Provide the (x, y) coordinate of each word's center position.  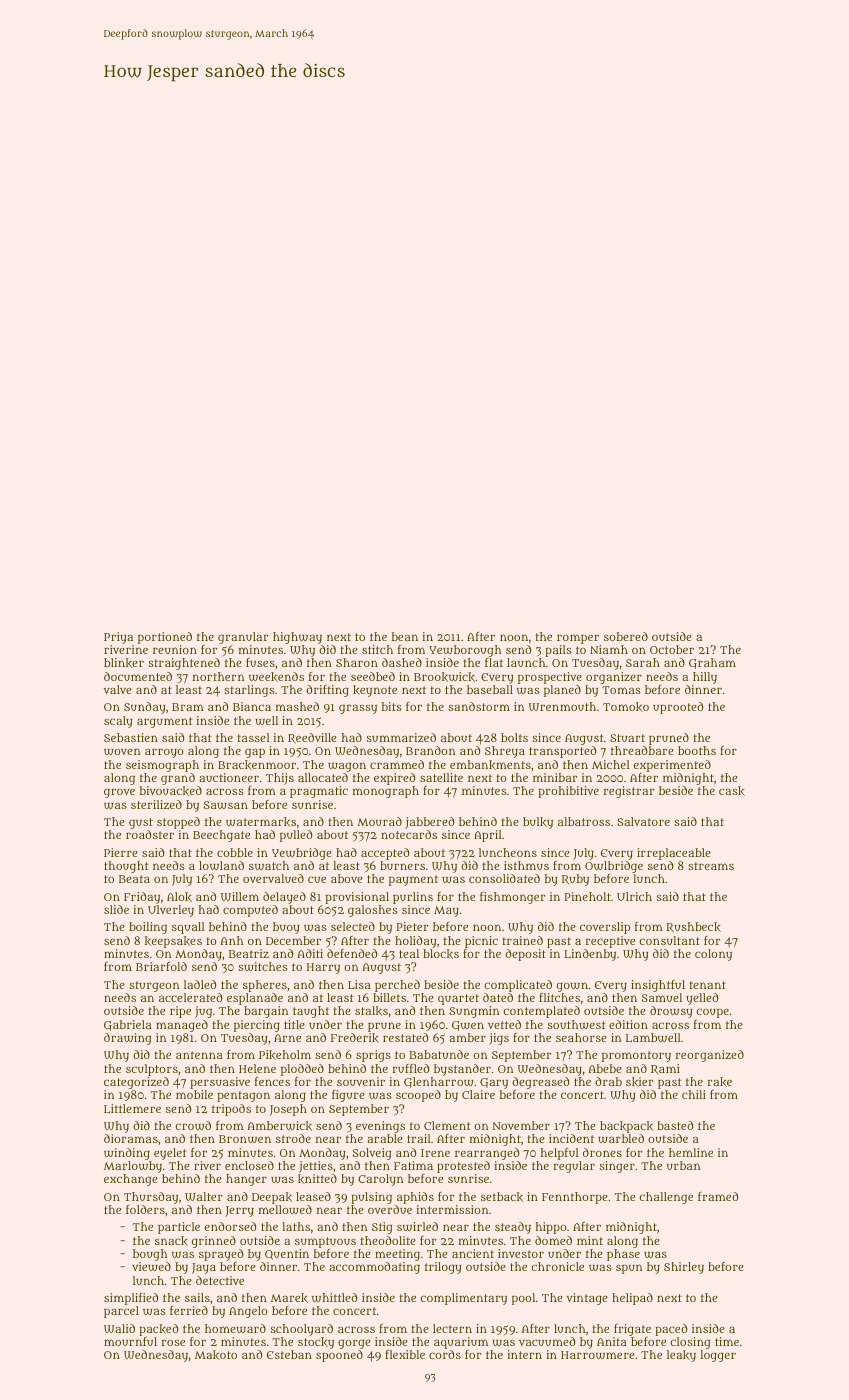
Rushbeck (693, 927)
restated (405, 1037)
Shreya (505, 752)
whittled (334, 1297)
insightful (658, 986)
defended (352, 953)
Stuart (627, 738)
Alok (179, 897)
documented (138, 676)
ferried (189, 1310)
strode (293, 1138)
